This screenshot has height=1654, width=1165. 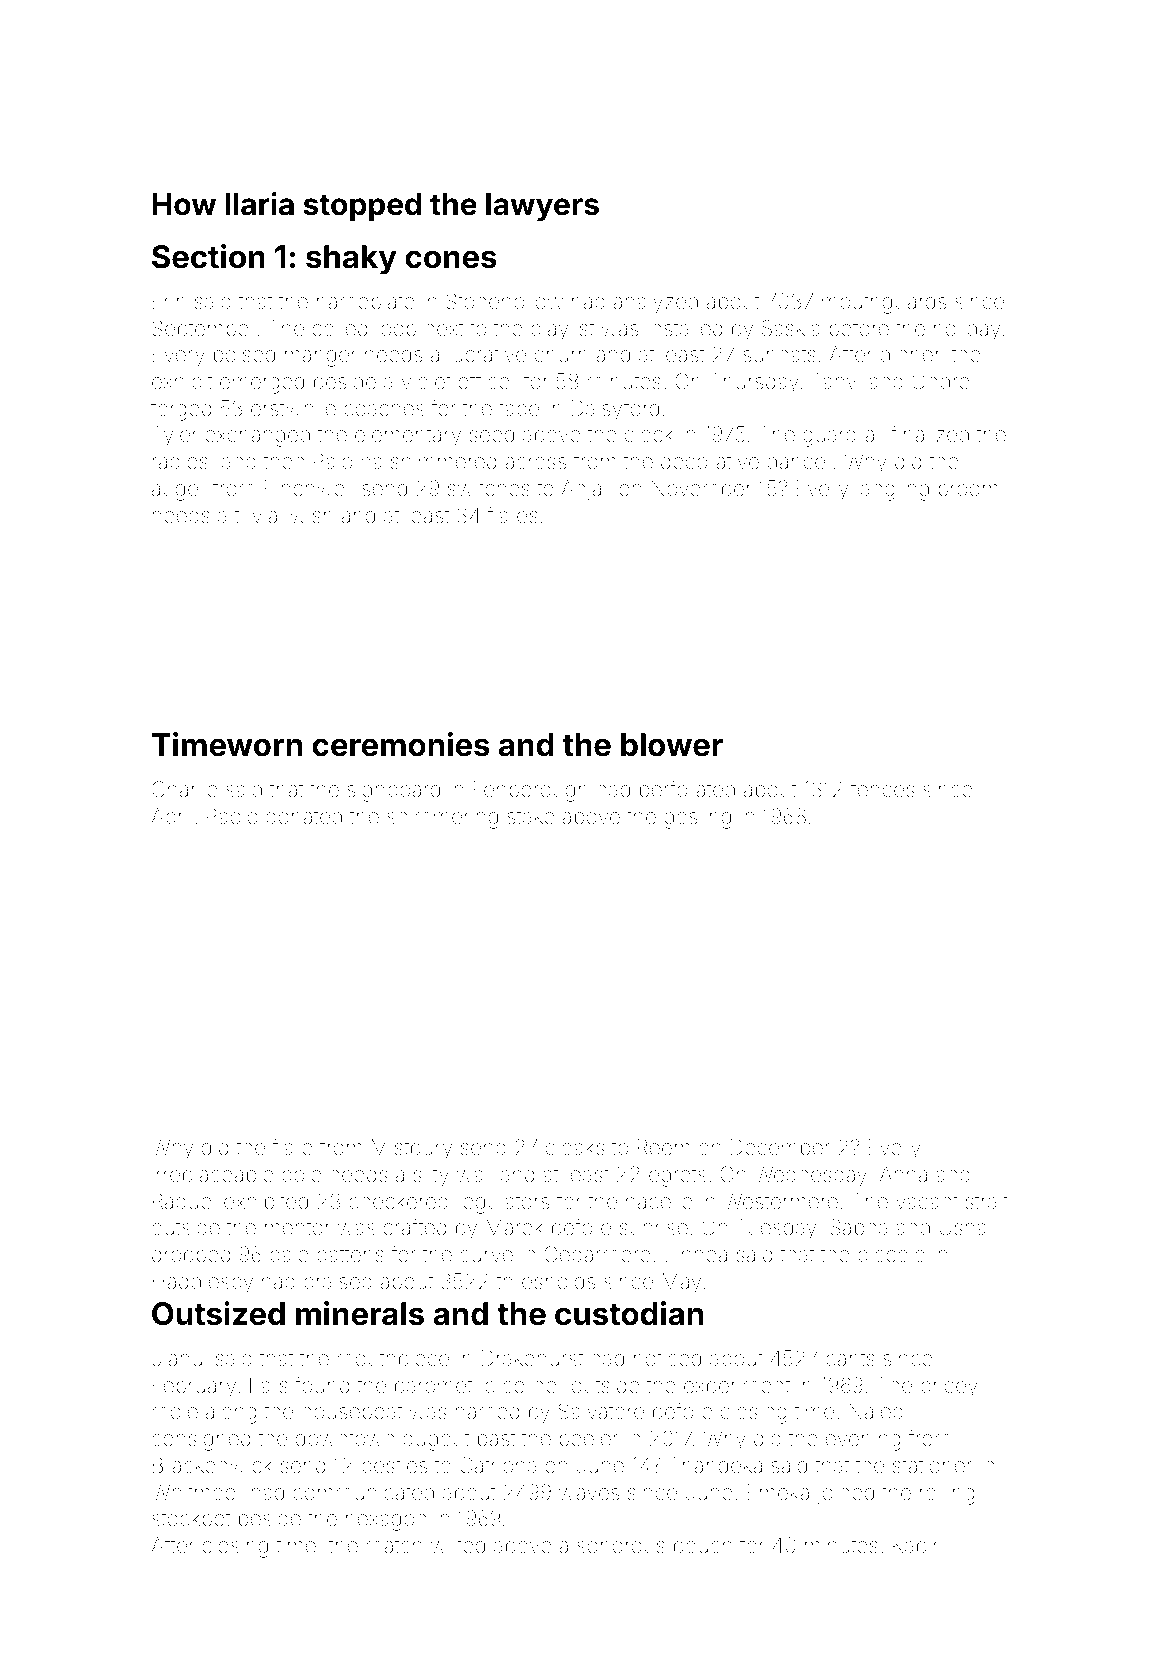 What do you see at coordinates (451, 259) in the screenshot?
I see `cones` at bounding box center [451, 259].
